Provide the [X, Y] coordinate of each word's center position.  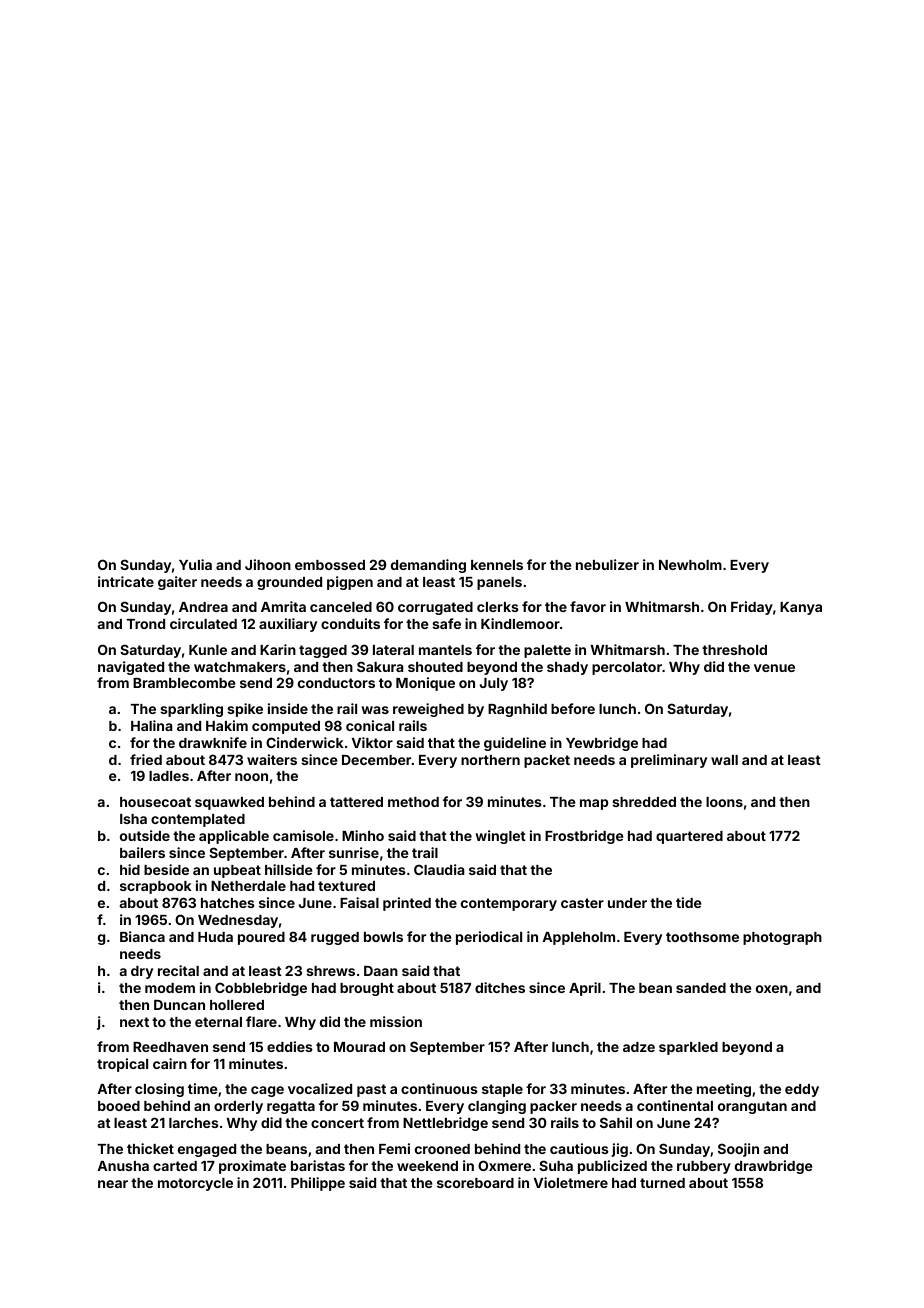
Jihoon [268, 564]
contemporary [509, 904]
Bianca [142, 936]
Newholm [690, 565]
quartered [689, 837]
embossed [330, 565]
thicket [150, 1148]
